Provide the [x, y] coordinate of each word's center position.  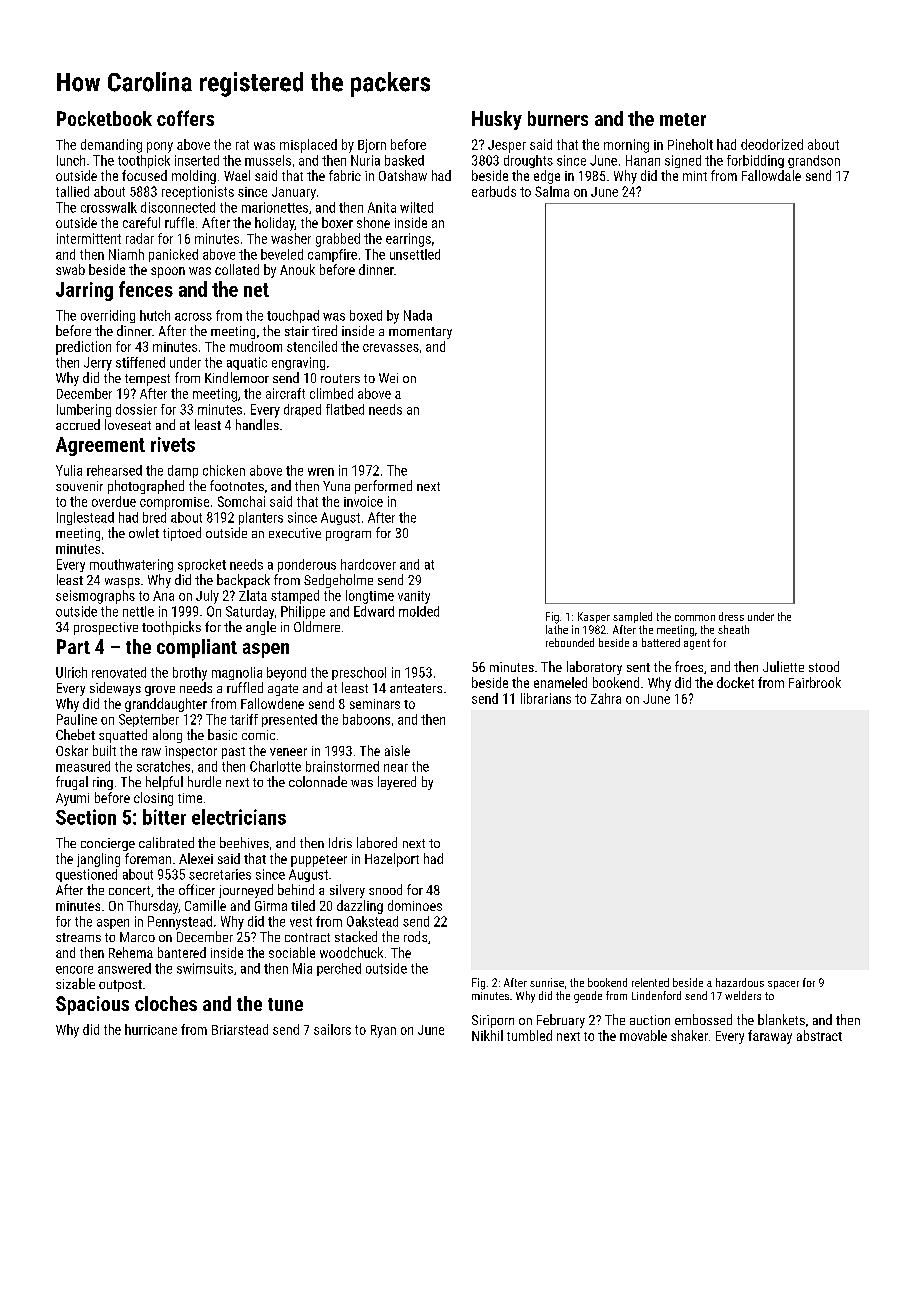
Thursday [152, 907]
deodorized [772, 144]
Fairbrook [815, 682]
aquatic [247, 363]
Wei [388, 378]
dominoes [415, 905]
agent [697, 644]
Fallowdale [771, 175]
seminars [375, 704]
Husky [497, 120]
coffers [185, 118]
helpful [164, 783]
